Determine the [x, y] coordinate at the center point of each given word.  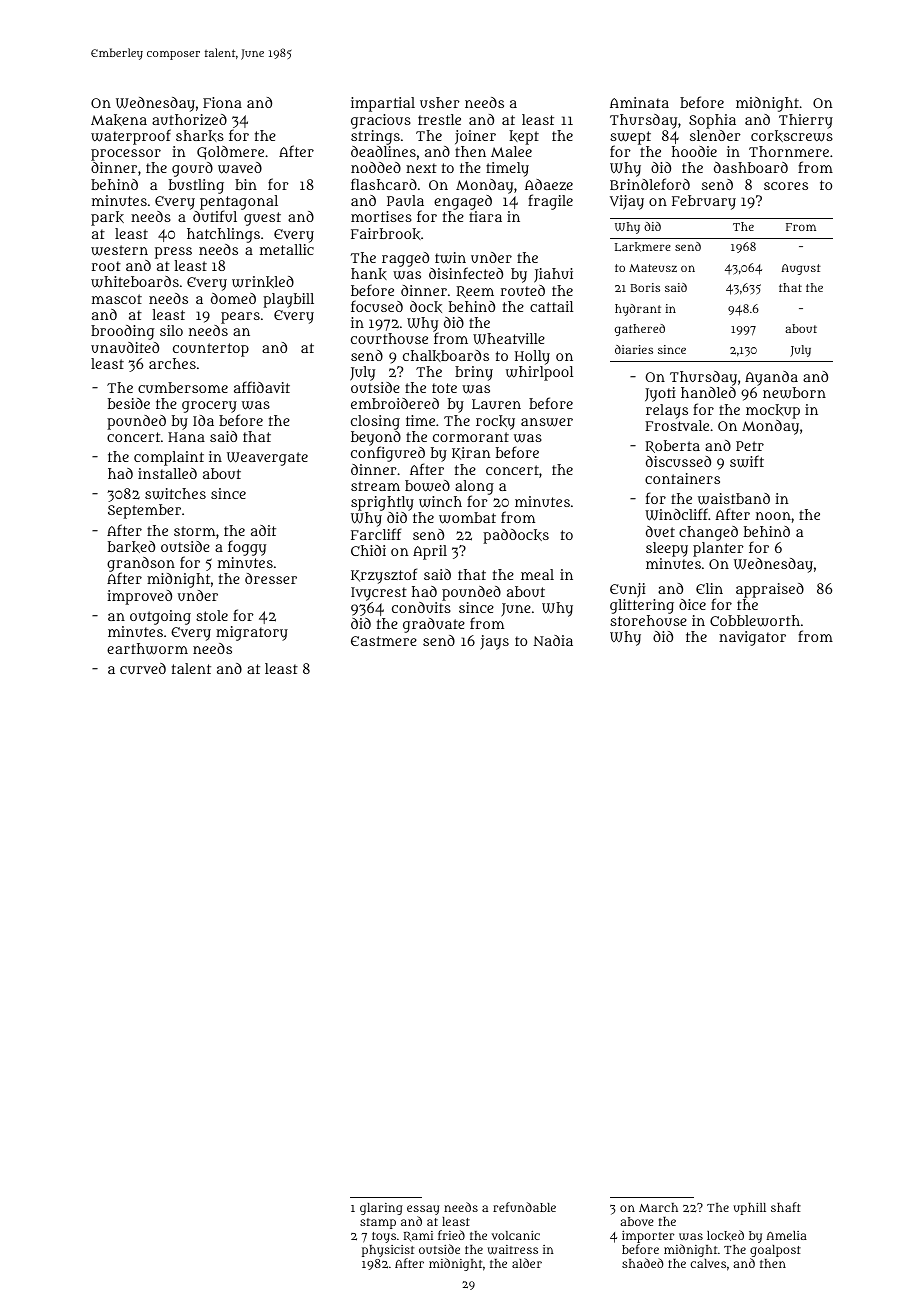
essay [423, 1210]
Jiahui [553, 275]
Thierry [806, 121]
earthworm [147, 649]
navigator [752, 638]
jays [494, 642]
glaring [381, 1209]
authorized [189, 119]
